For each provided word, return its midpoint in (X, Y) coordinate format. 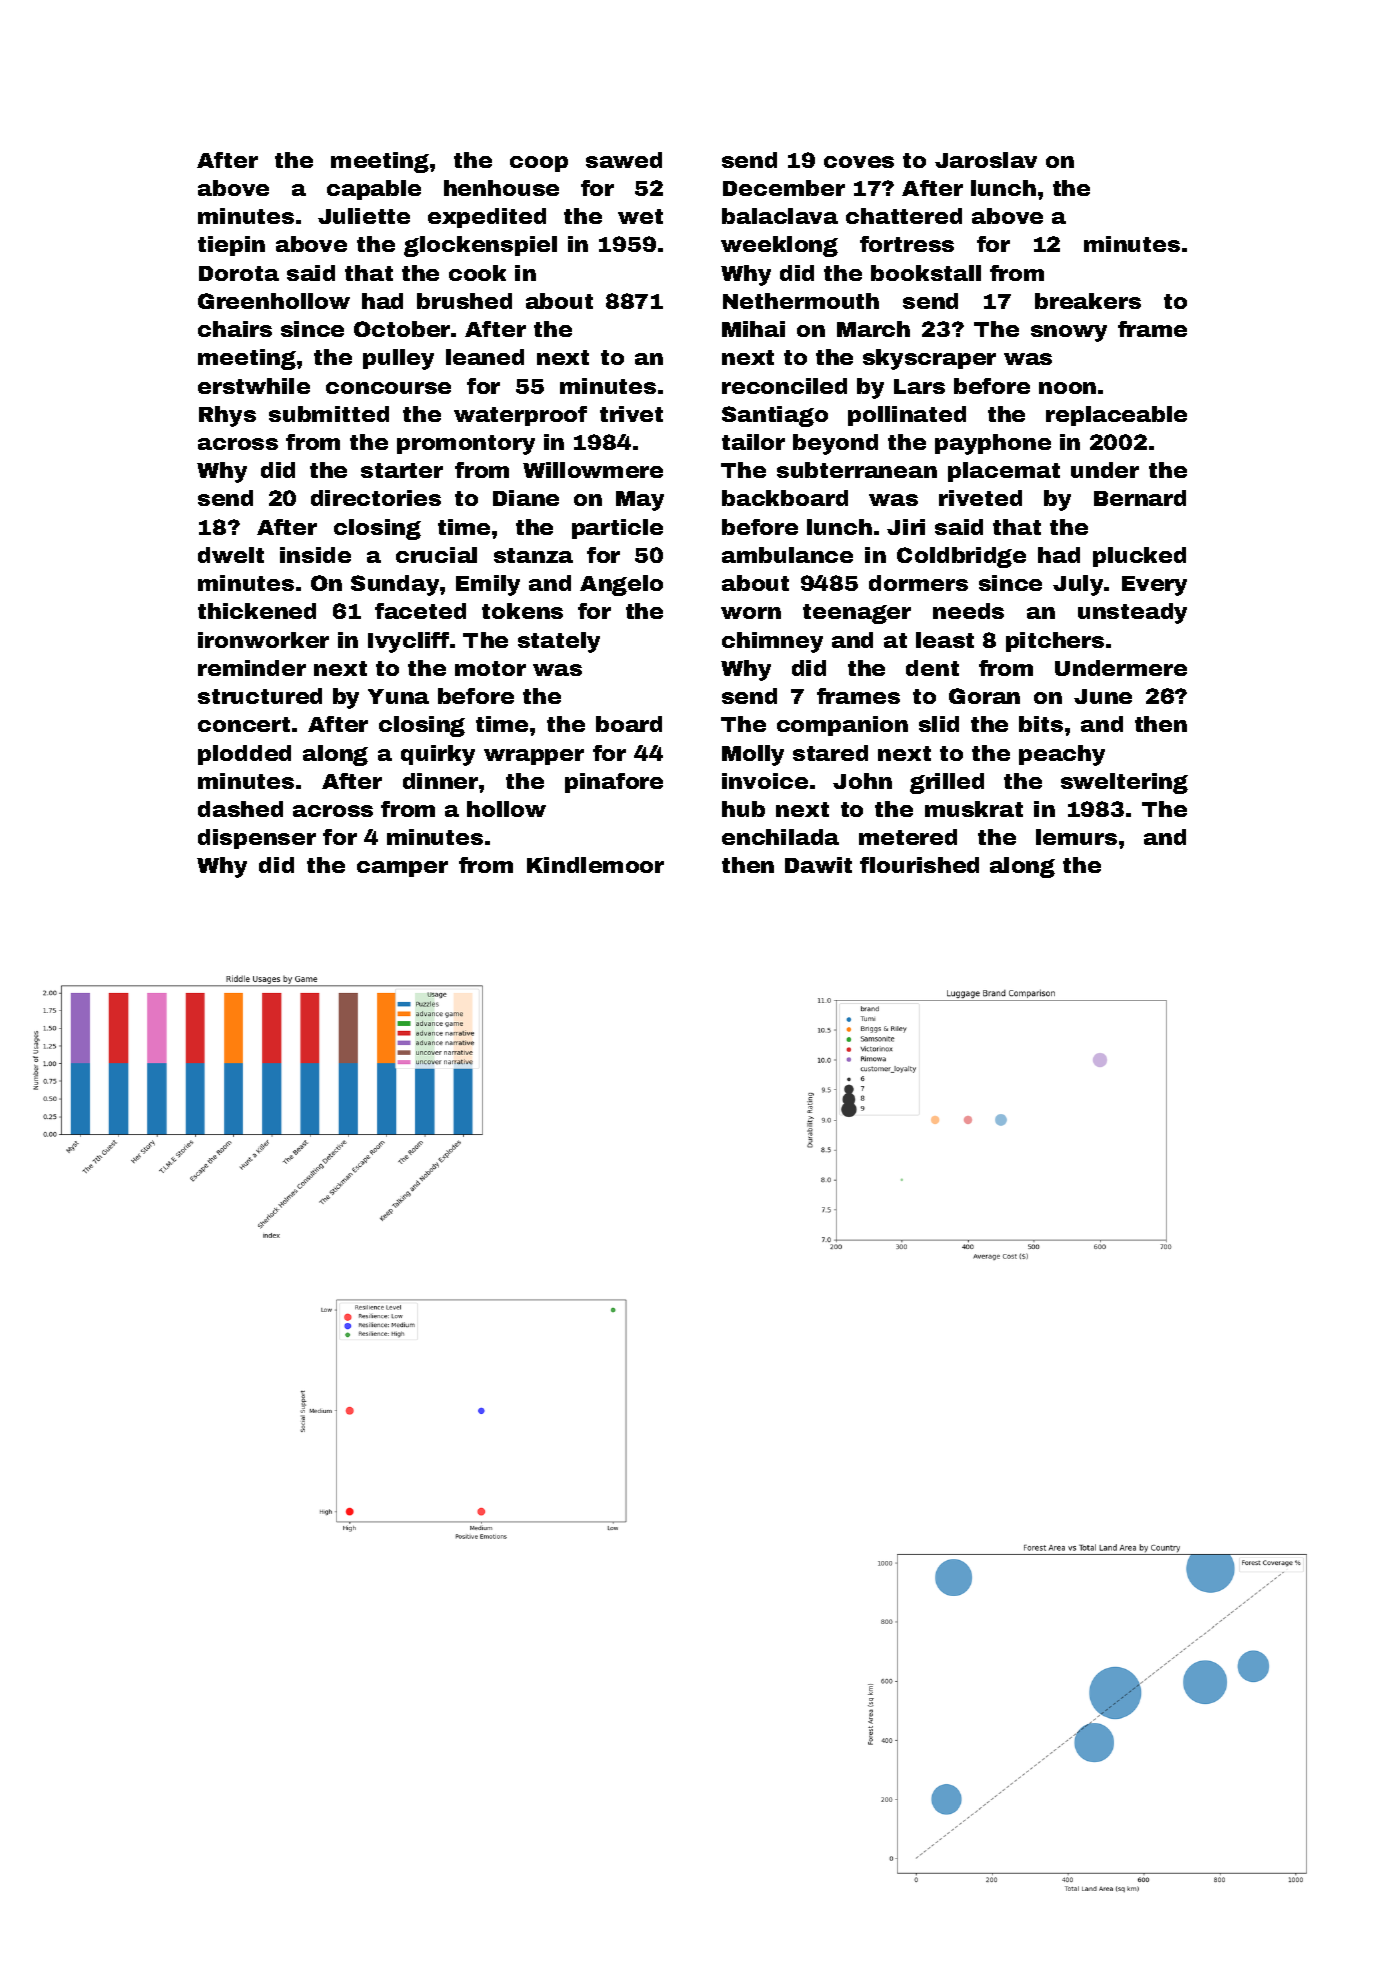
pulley (398, 359)
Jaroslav (986, 160)
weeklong (779, 246)
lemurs (1076, 837)
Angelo (621, 585)
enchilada (780, 837)
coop (539, 164)
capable (374, 190)
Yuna (398, 696)
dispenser (257, 839)
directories (376, 498)
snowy (1069, 333)
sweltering (1124, 783)
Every (1154, 586)
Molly (753, 755)
